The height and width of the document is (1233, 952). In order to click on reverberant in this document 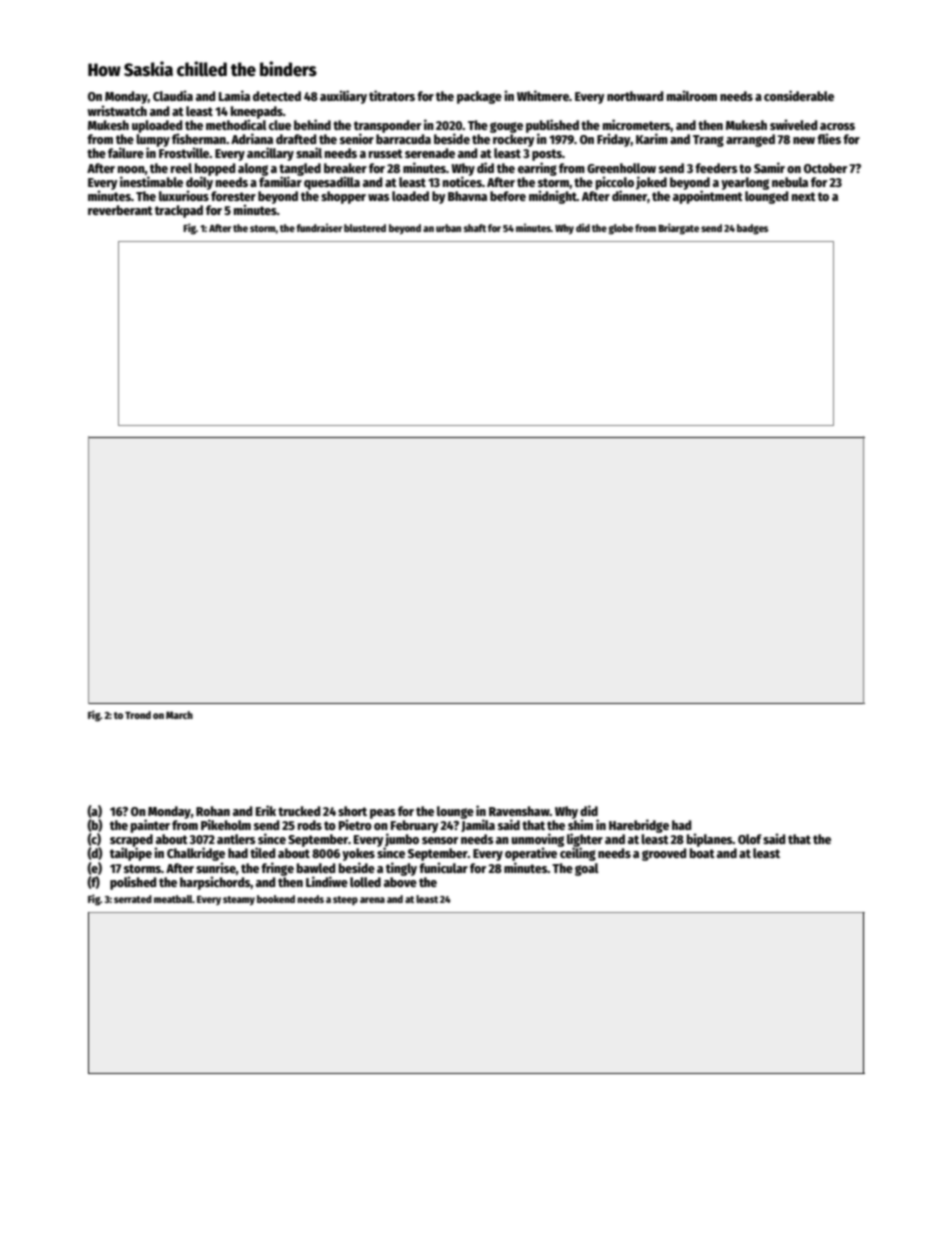, I will do `click(120, 210)`.
